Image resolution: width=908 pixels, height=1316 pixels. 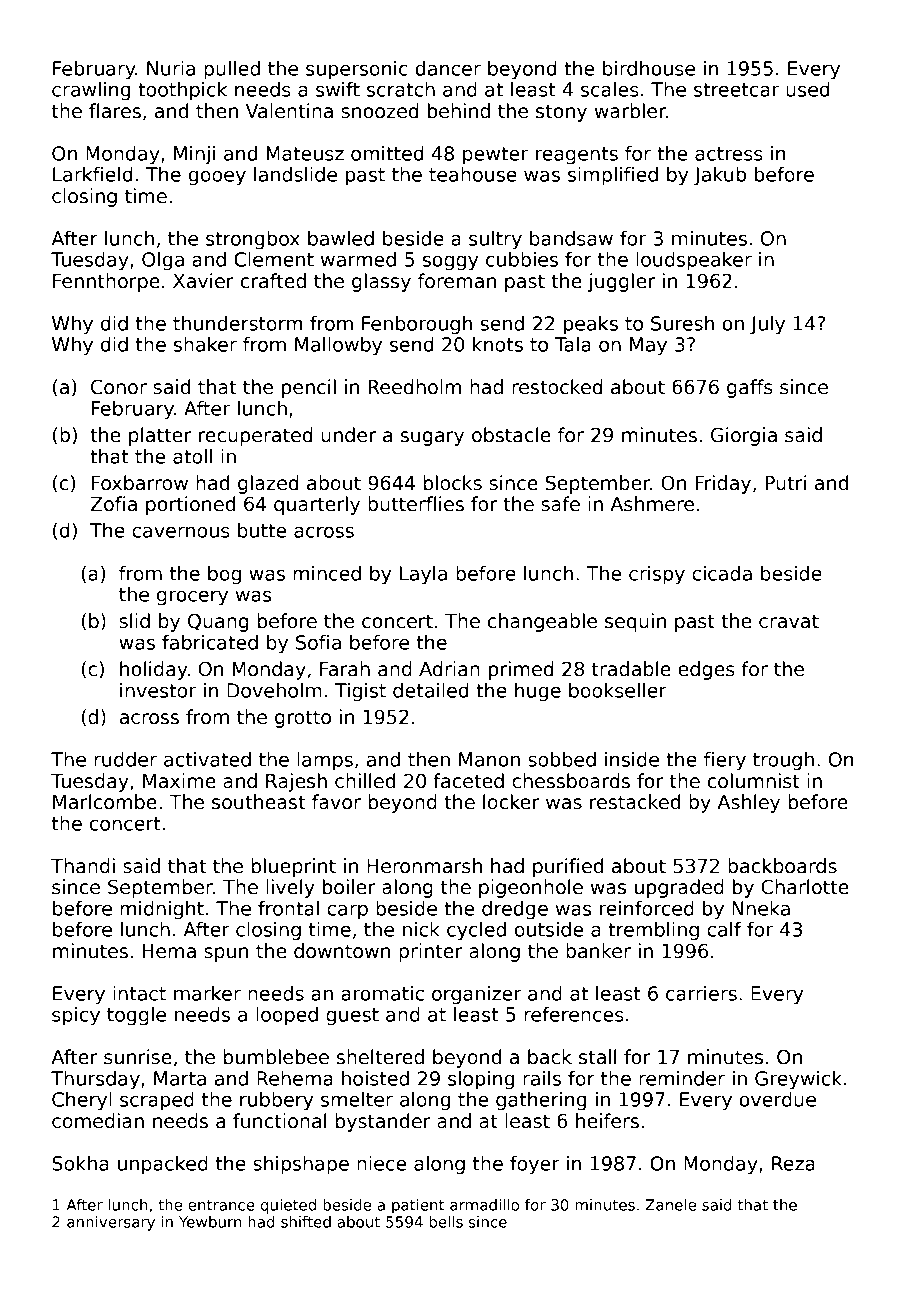 I want to click on crawling, so click(x=91, y=91).
